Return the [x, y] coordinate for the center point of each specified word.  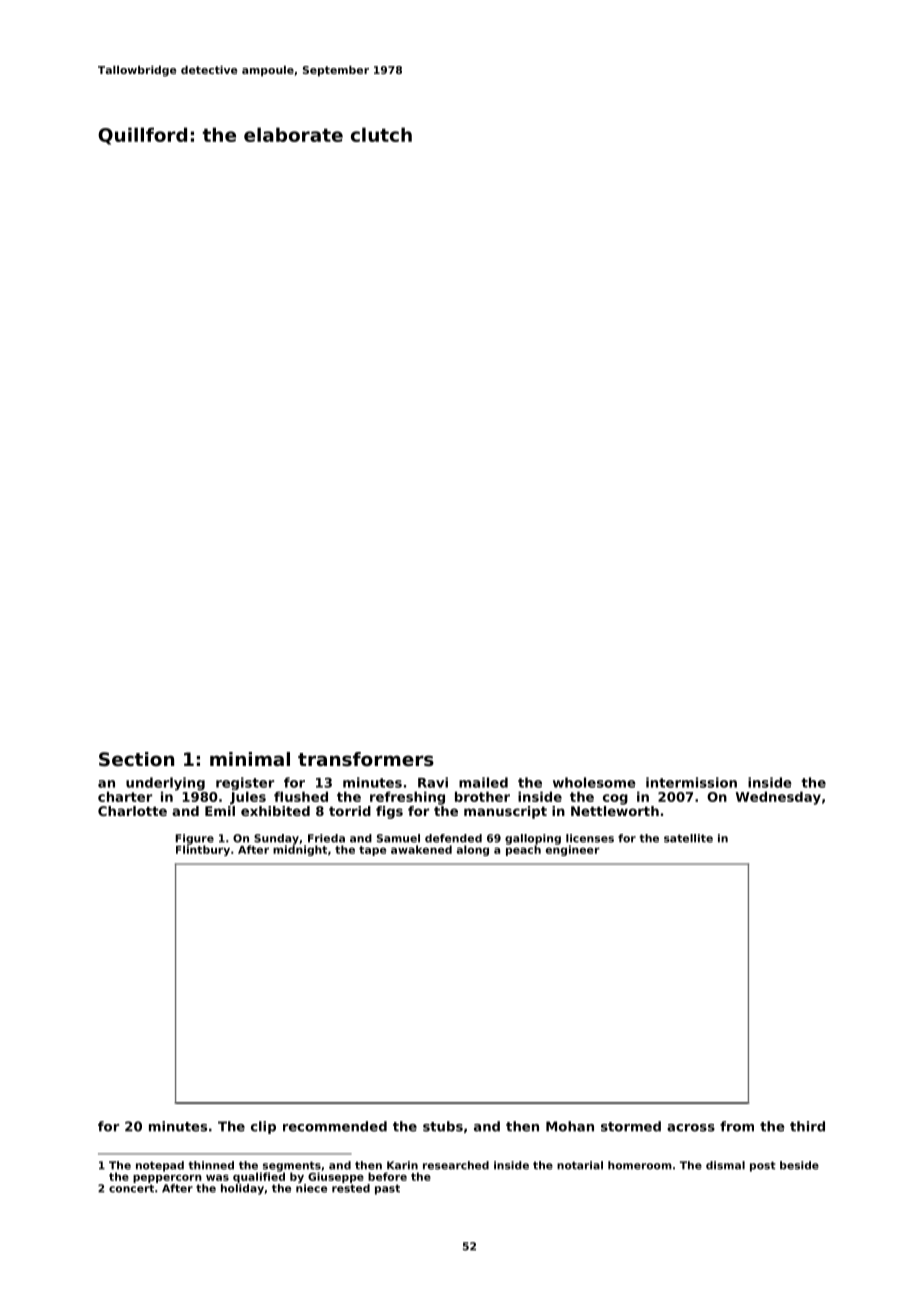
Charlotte [132, 811]
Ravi [433, 782]
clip [263, 1127]
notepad [160, 1166]
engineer [573, 850]
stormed [631, 1126]
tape [373, 851]
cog [615, 799]
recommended [335, 1126]
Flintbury [203, 850]
